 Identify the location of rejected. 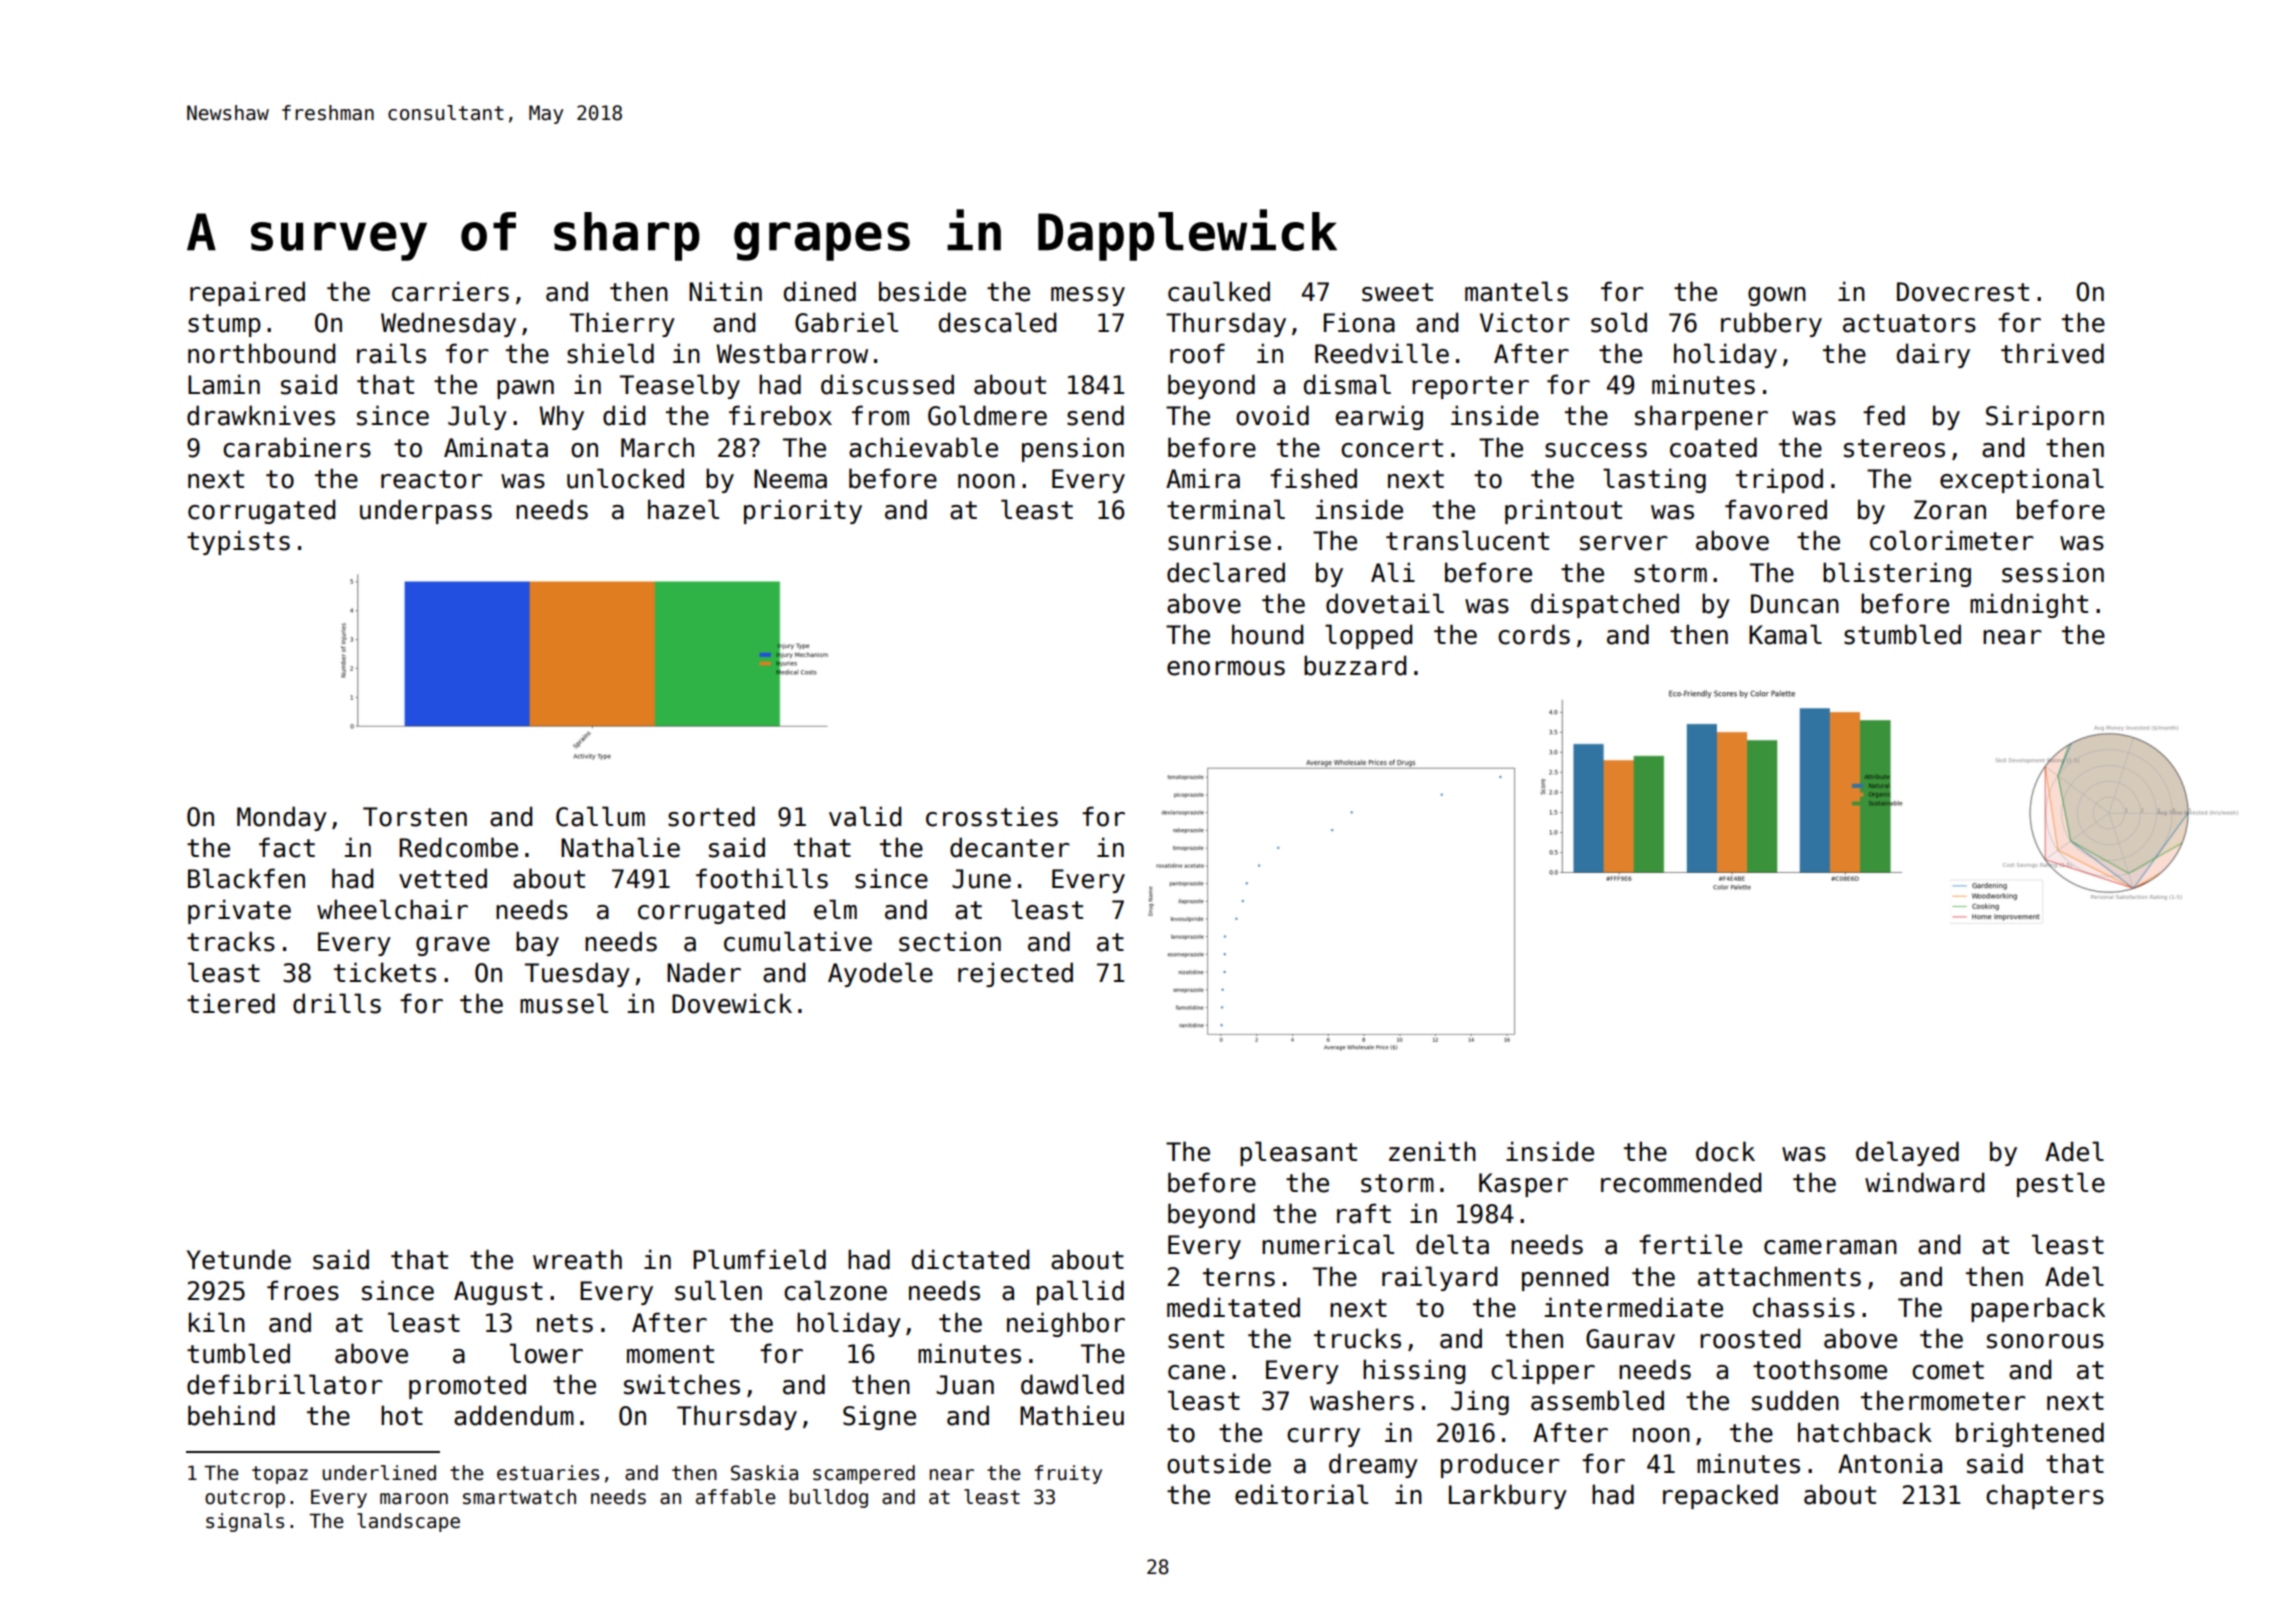
(1015, 974).
